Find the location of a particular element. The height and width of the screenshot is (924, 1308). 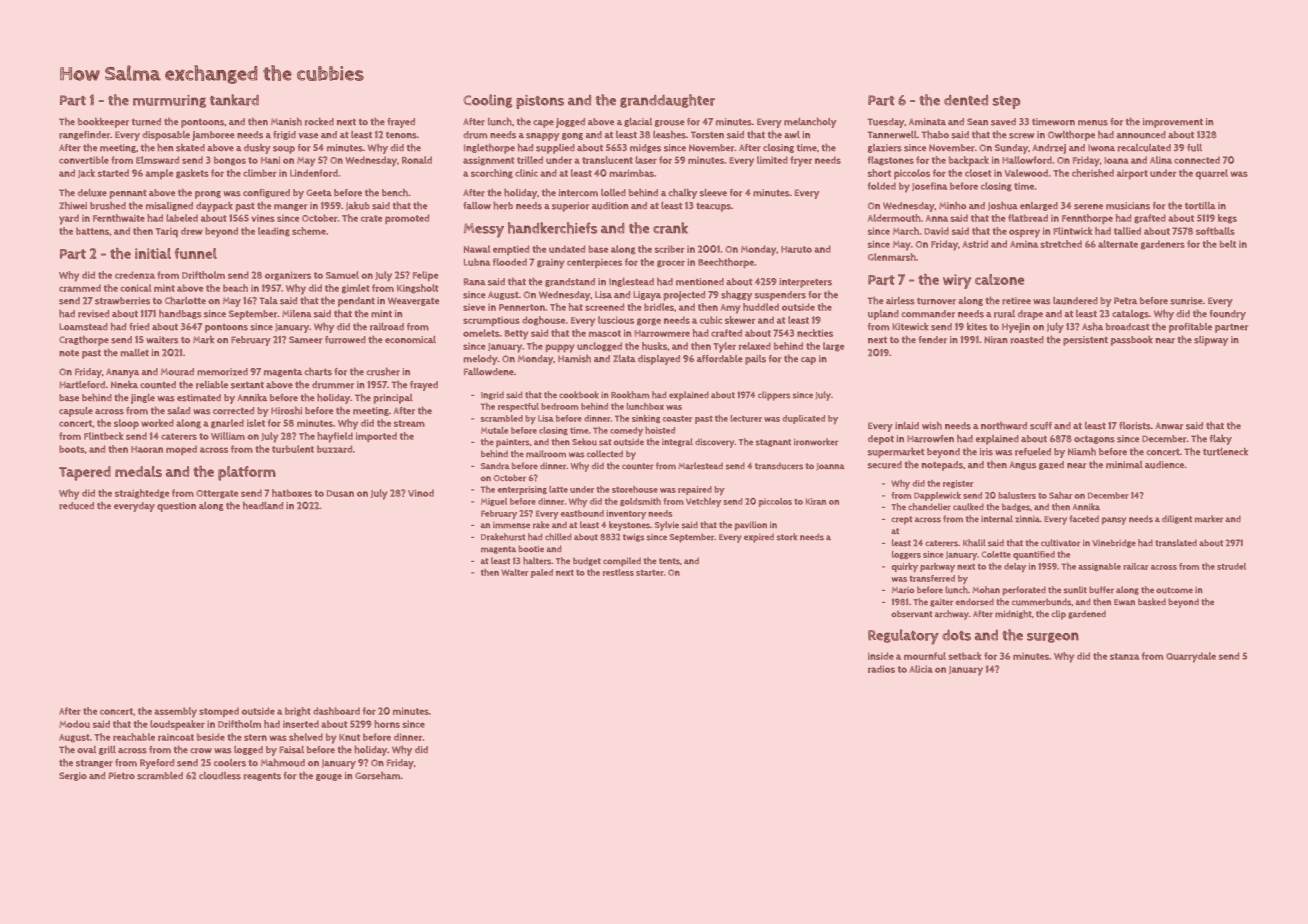

Betty is located at coordinates (516, 335).
